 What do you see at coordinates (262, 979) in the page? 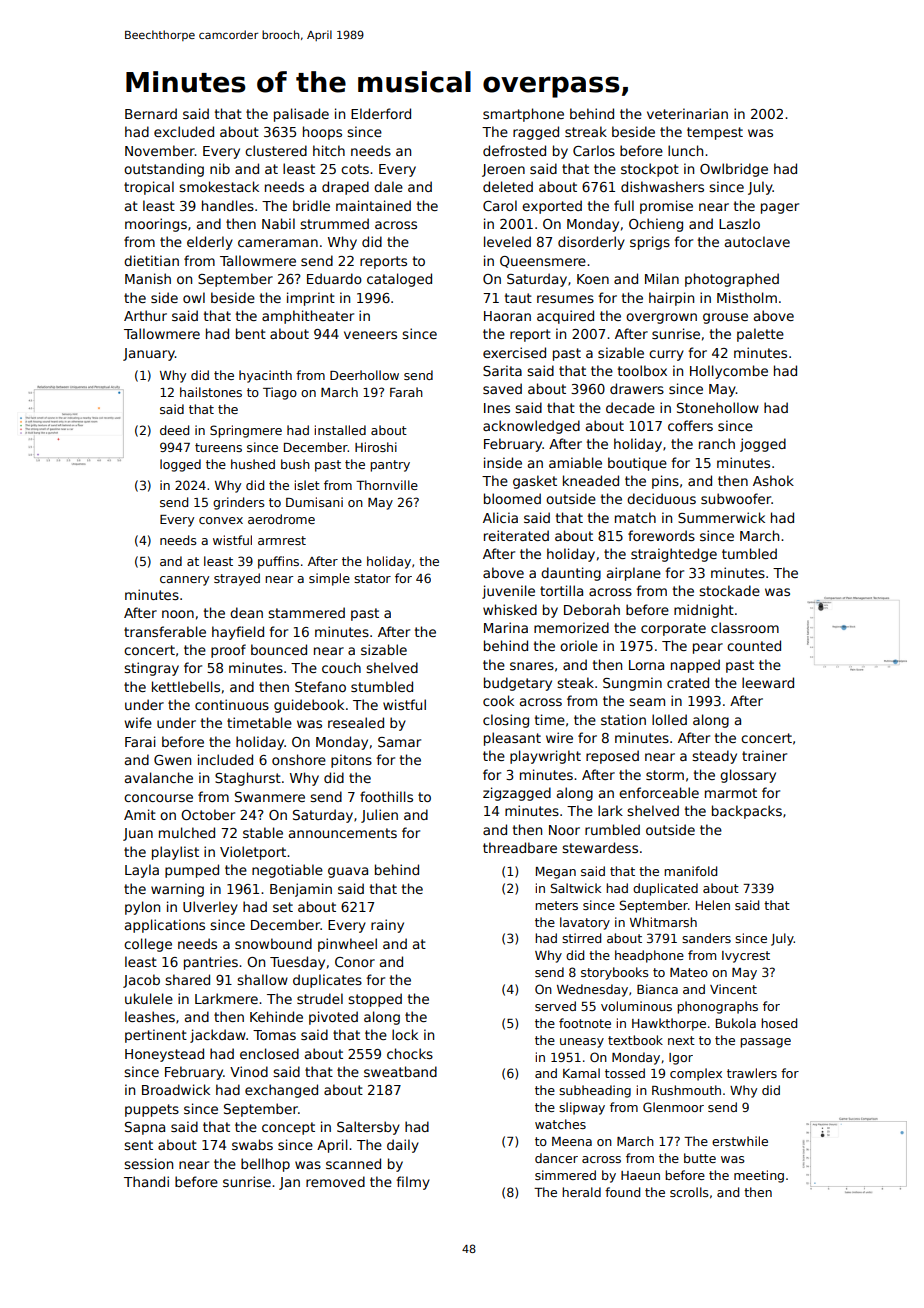
I see `shallow` at bounding box center [262, 979].
